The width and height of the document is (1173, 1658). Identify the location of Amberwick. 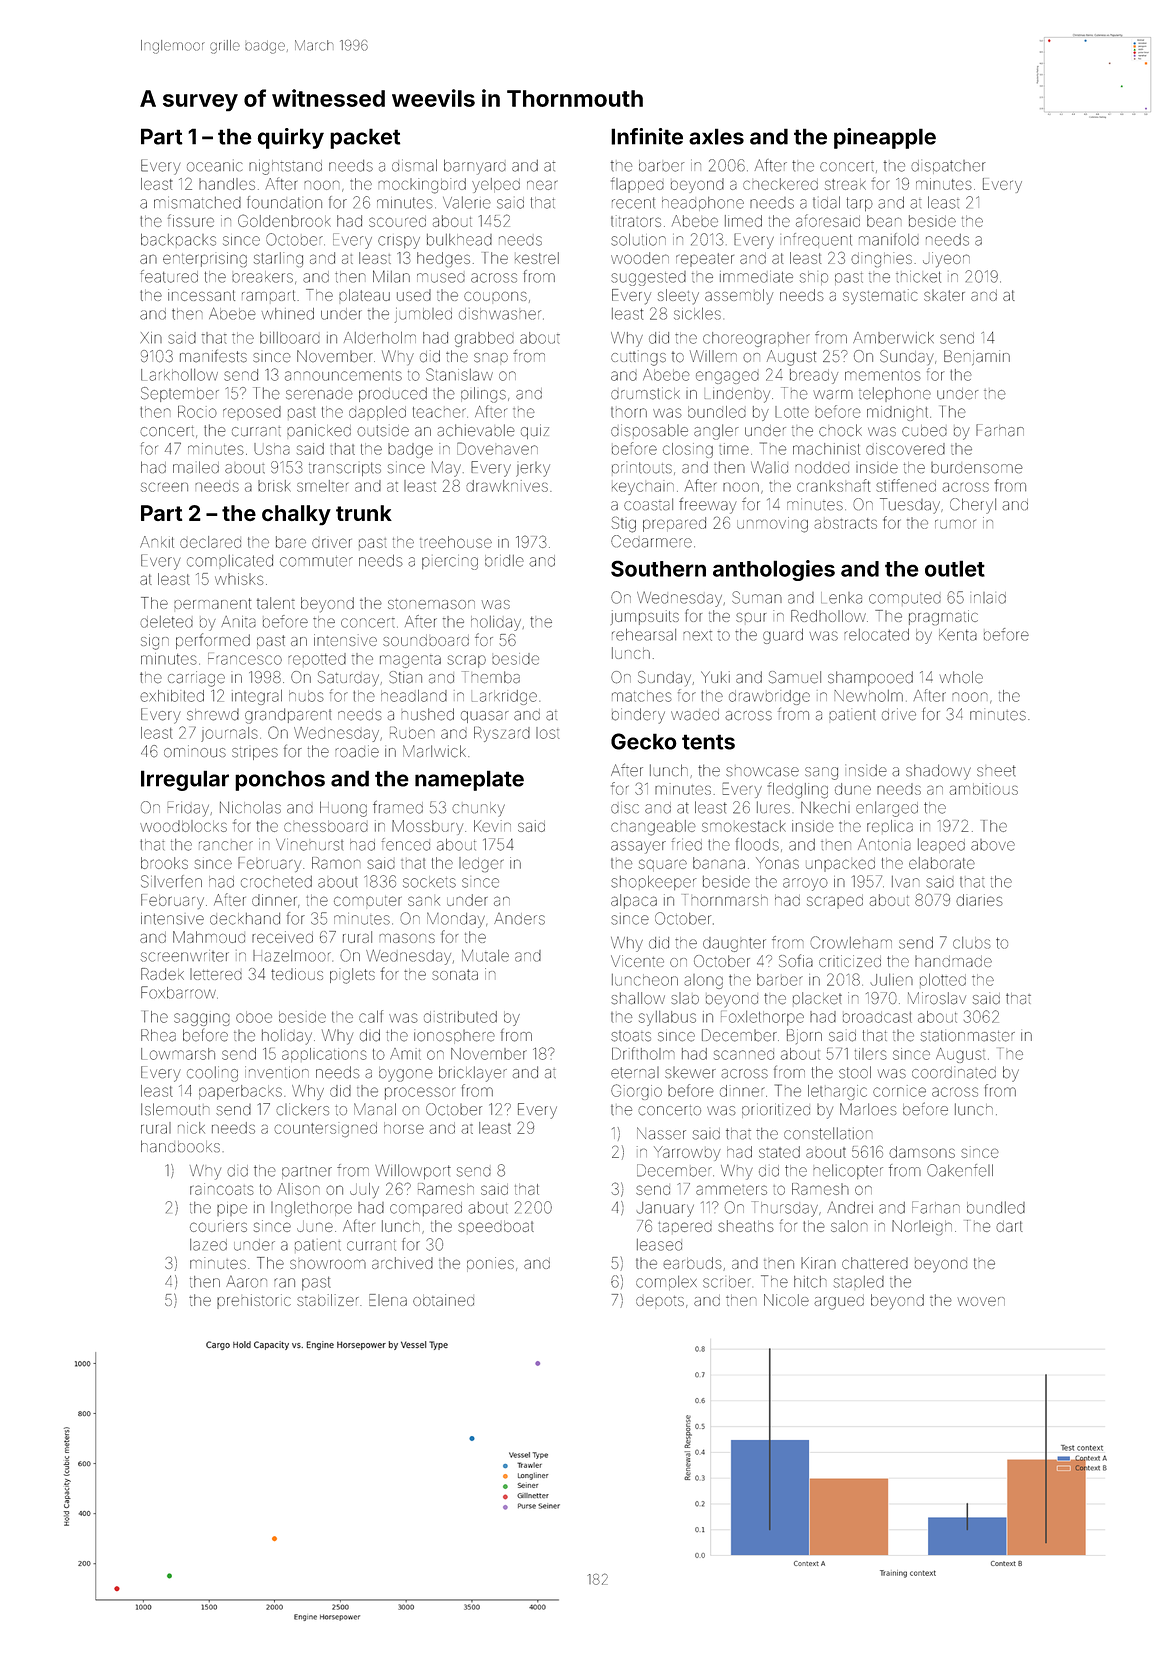
(893, 338).
